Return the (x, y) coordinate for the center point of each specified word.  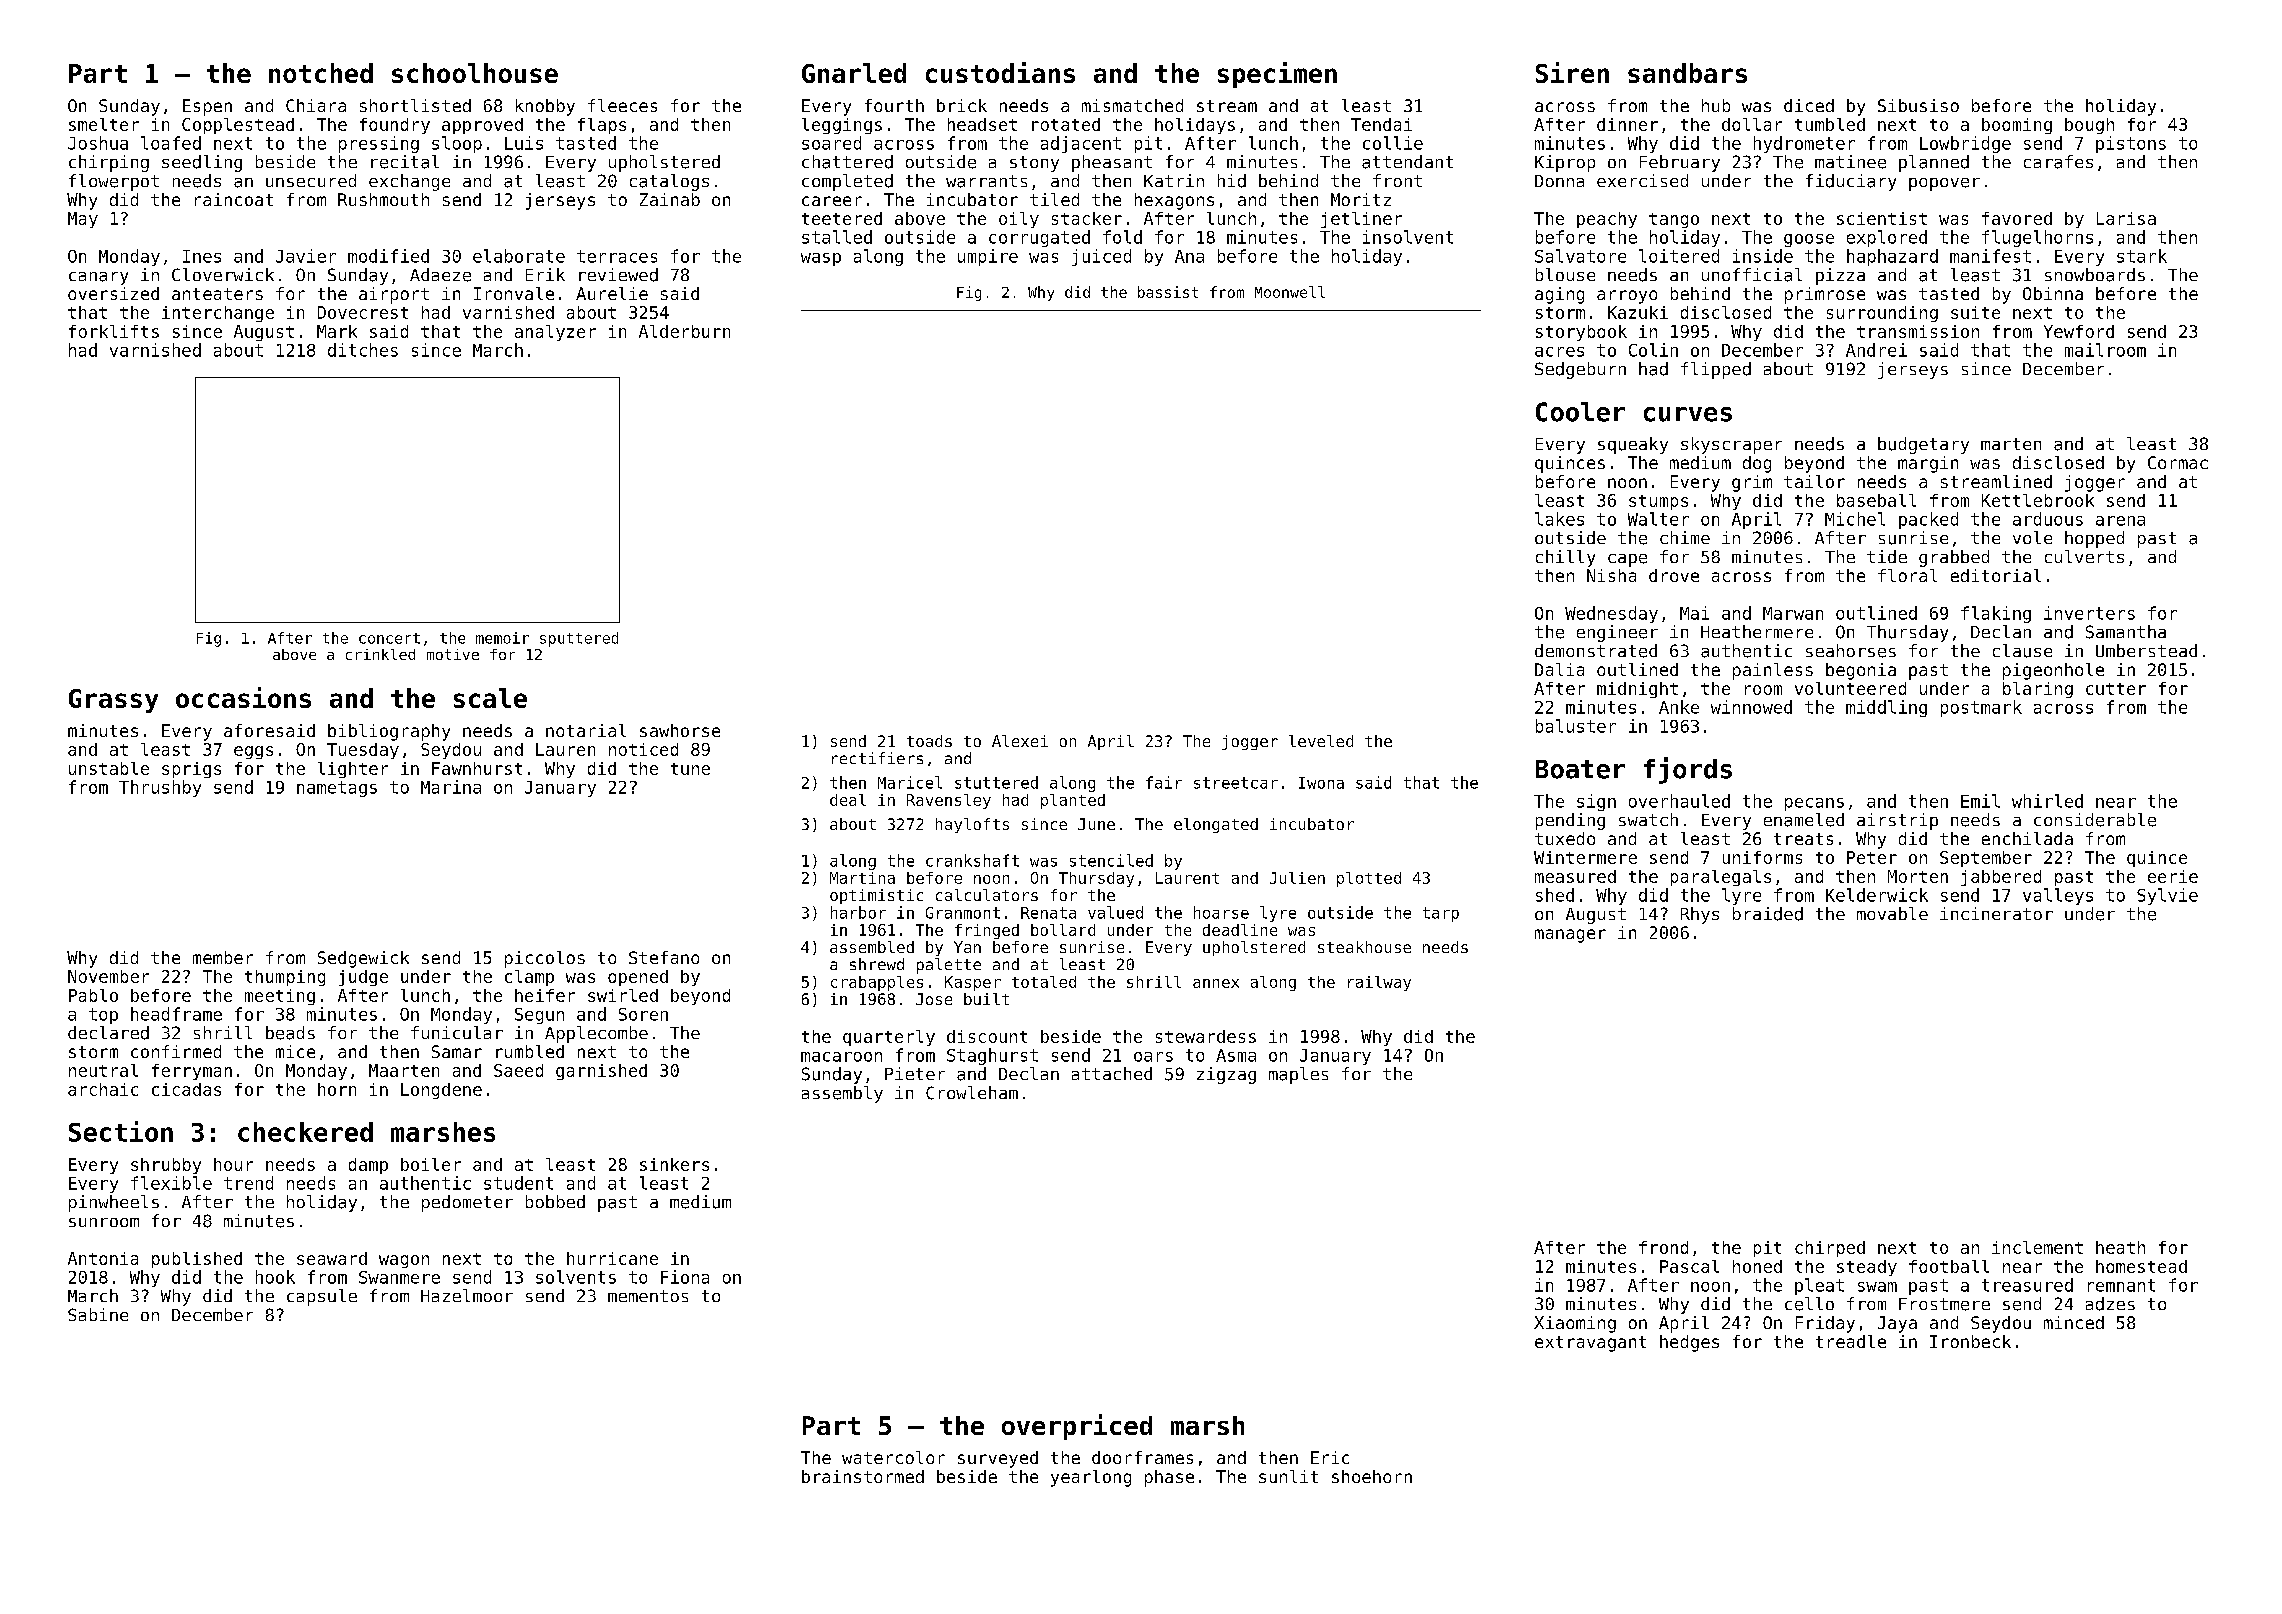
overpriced (1077, 1427)
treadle (1851, 1341)
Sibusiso (1918, 105)
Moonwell (1290, 292)
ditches (363, 350)
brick (962, 105)
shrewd (877, 964)
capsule (322, 1297)
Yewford (2079, 331)
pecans (1814, 804)
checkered (305, 1132)
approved (482, 126)
